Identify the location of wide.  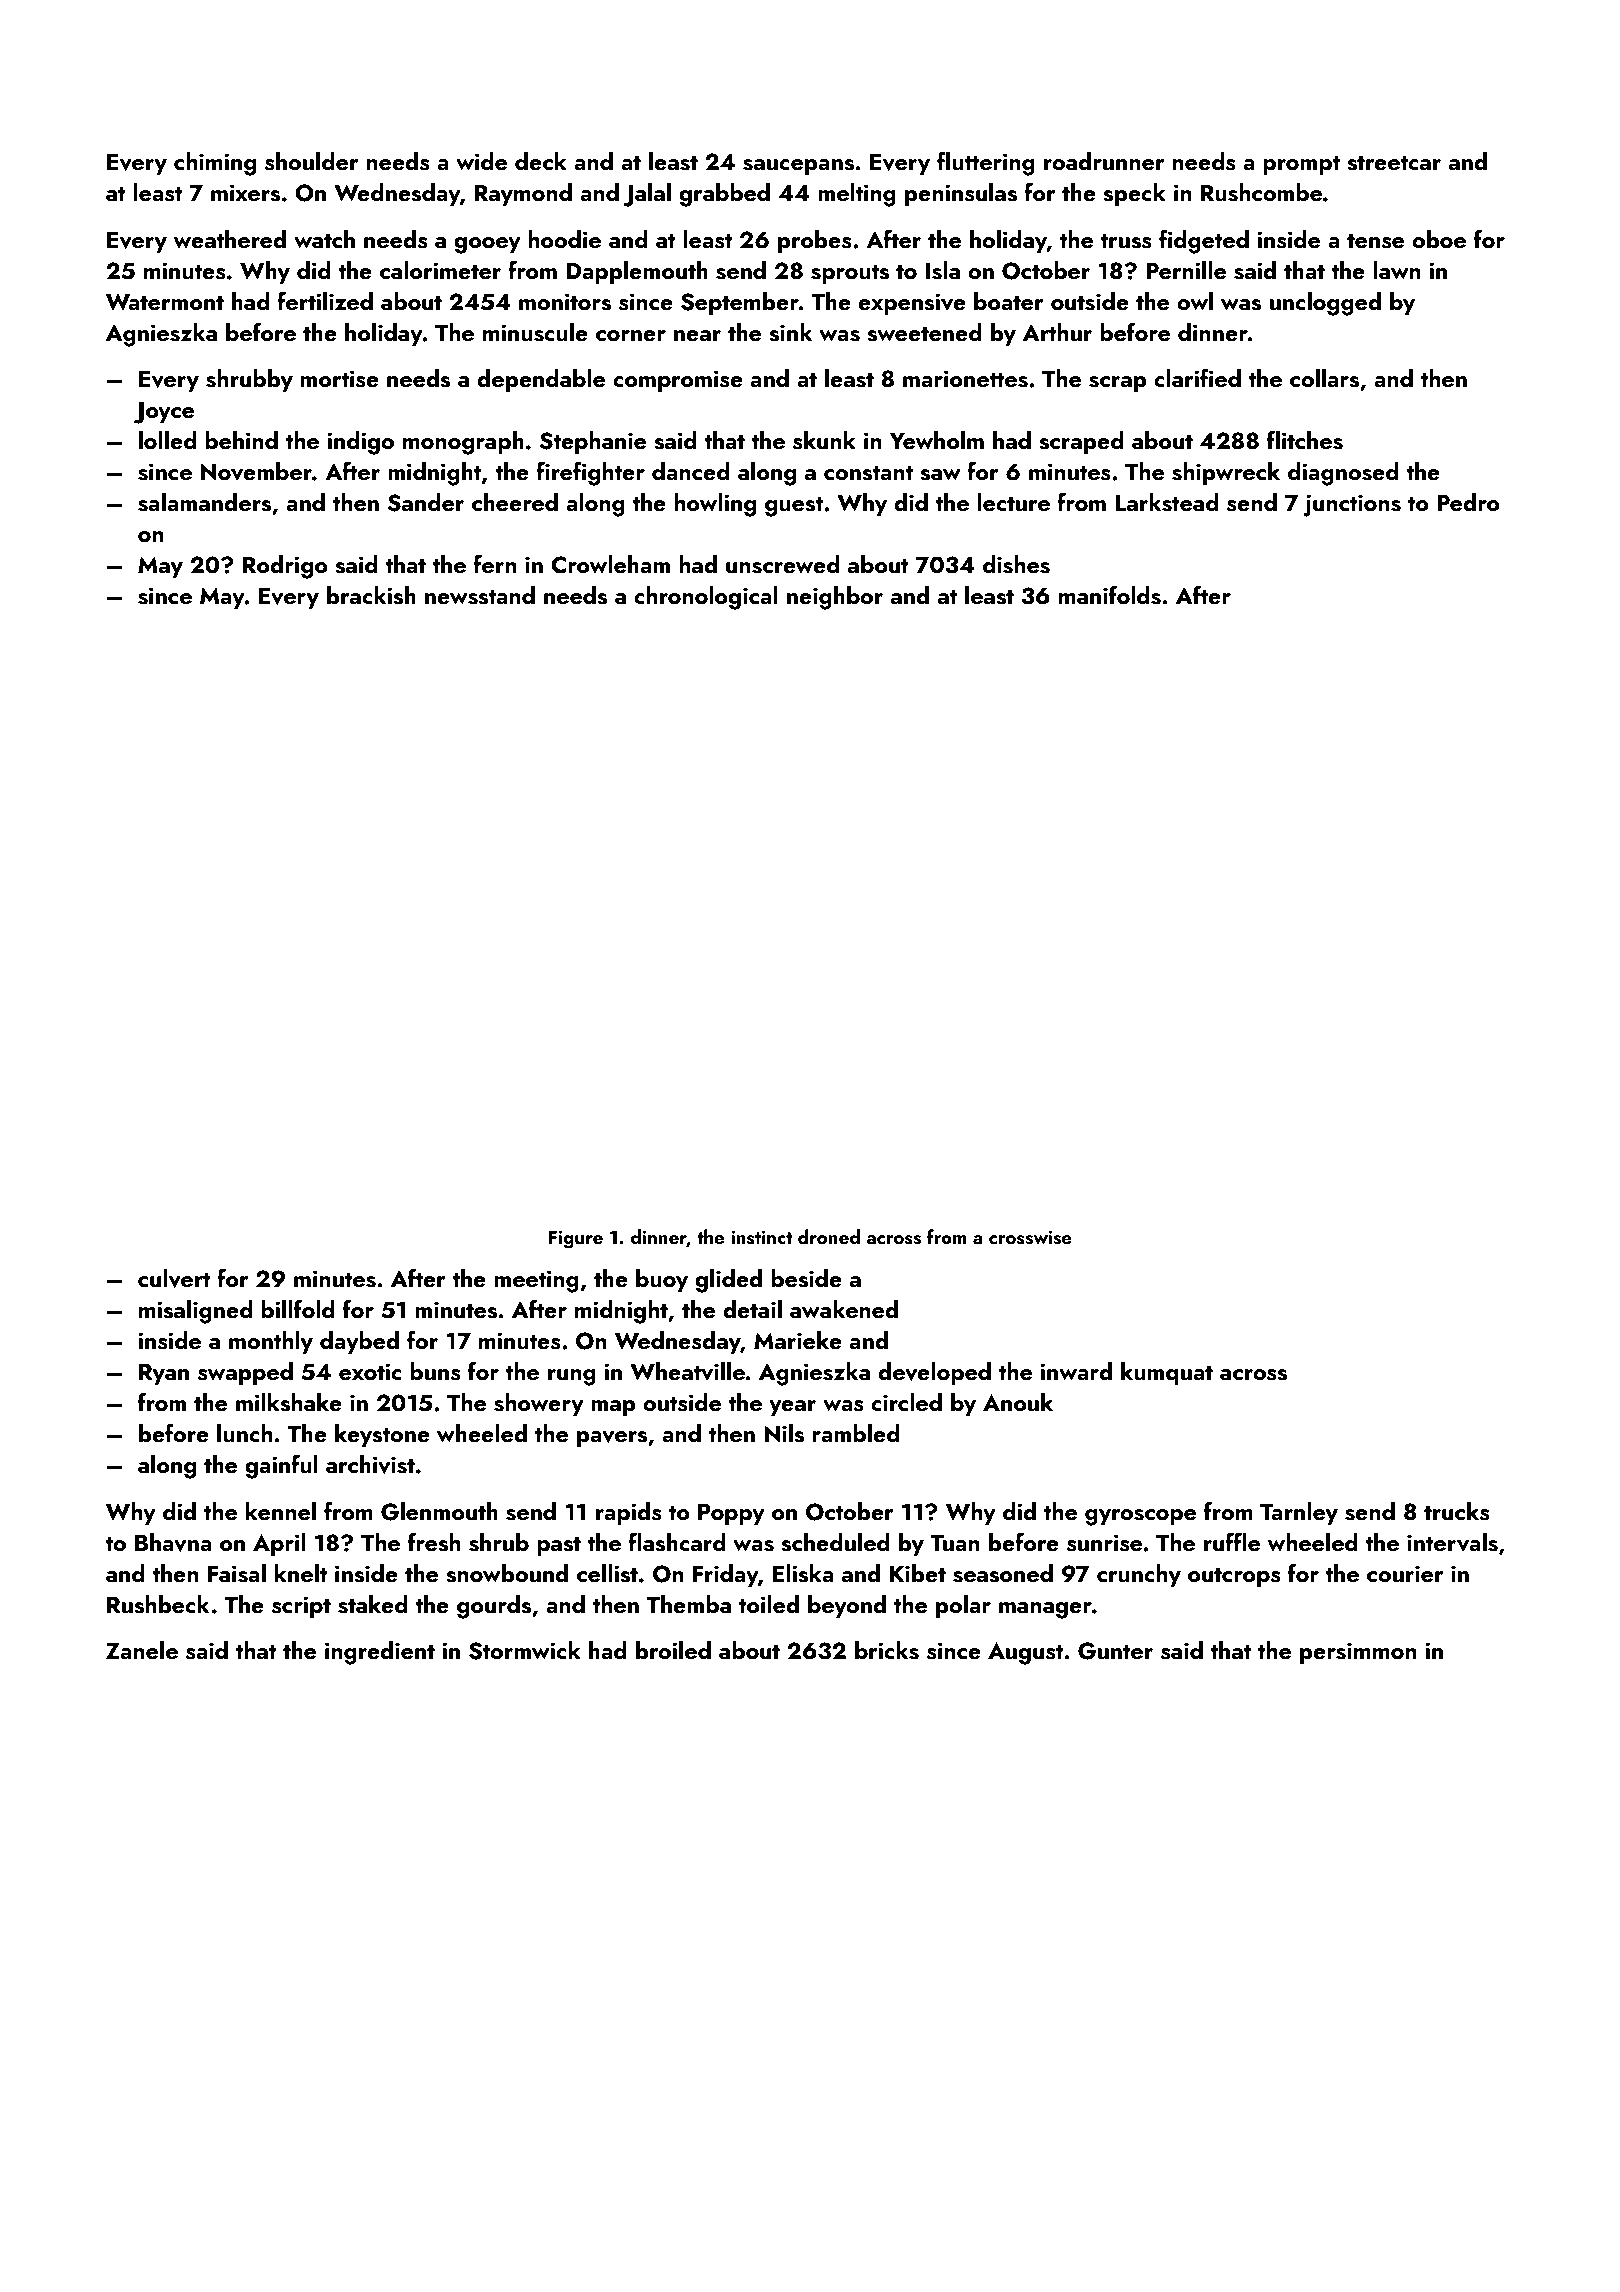
(481, 161).
